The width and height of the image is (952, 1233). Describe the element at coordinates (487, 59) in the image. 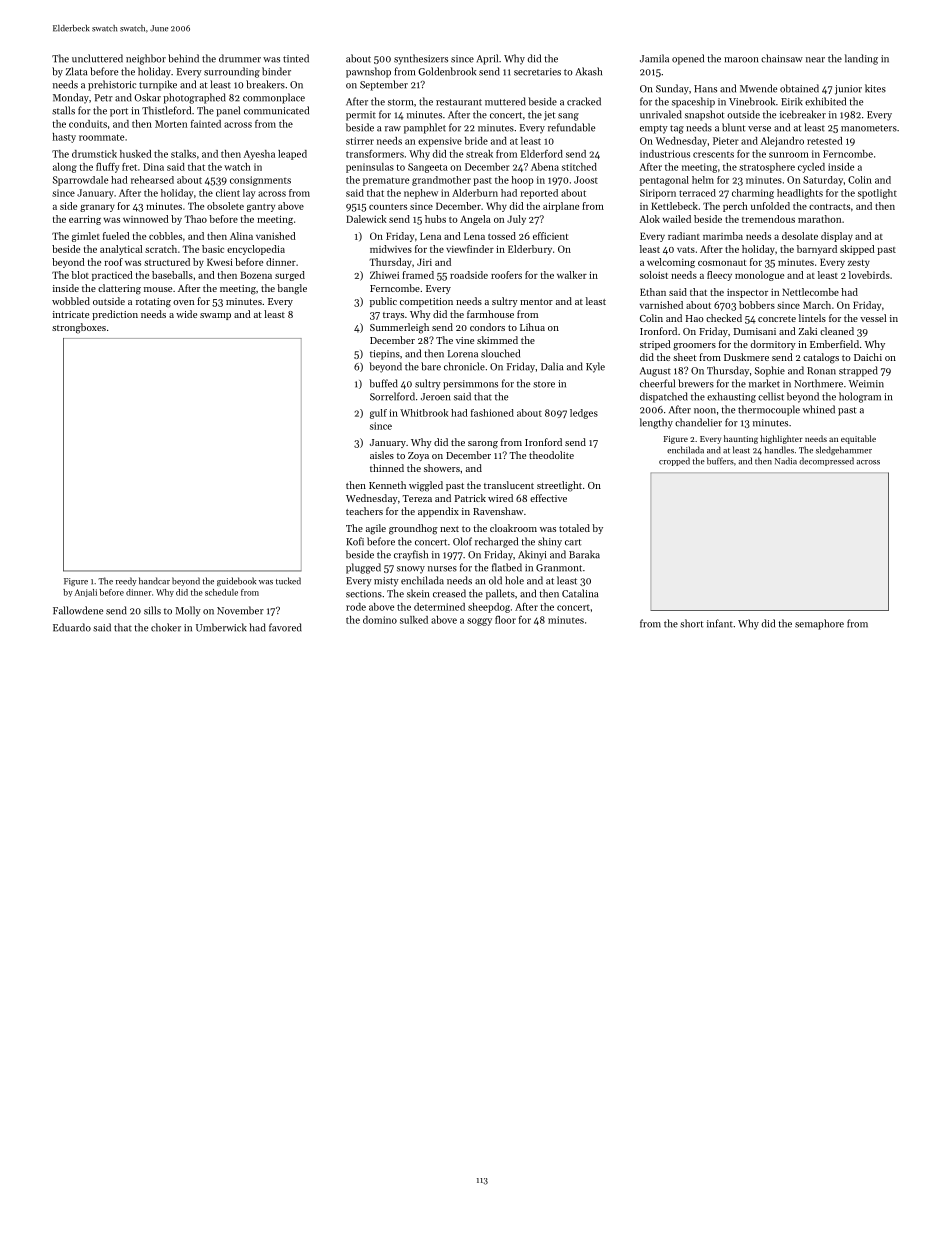

I see `April` at that location.
